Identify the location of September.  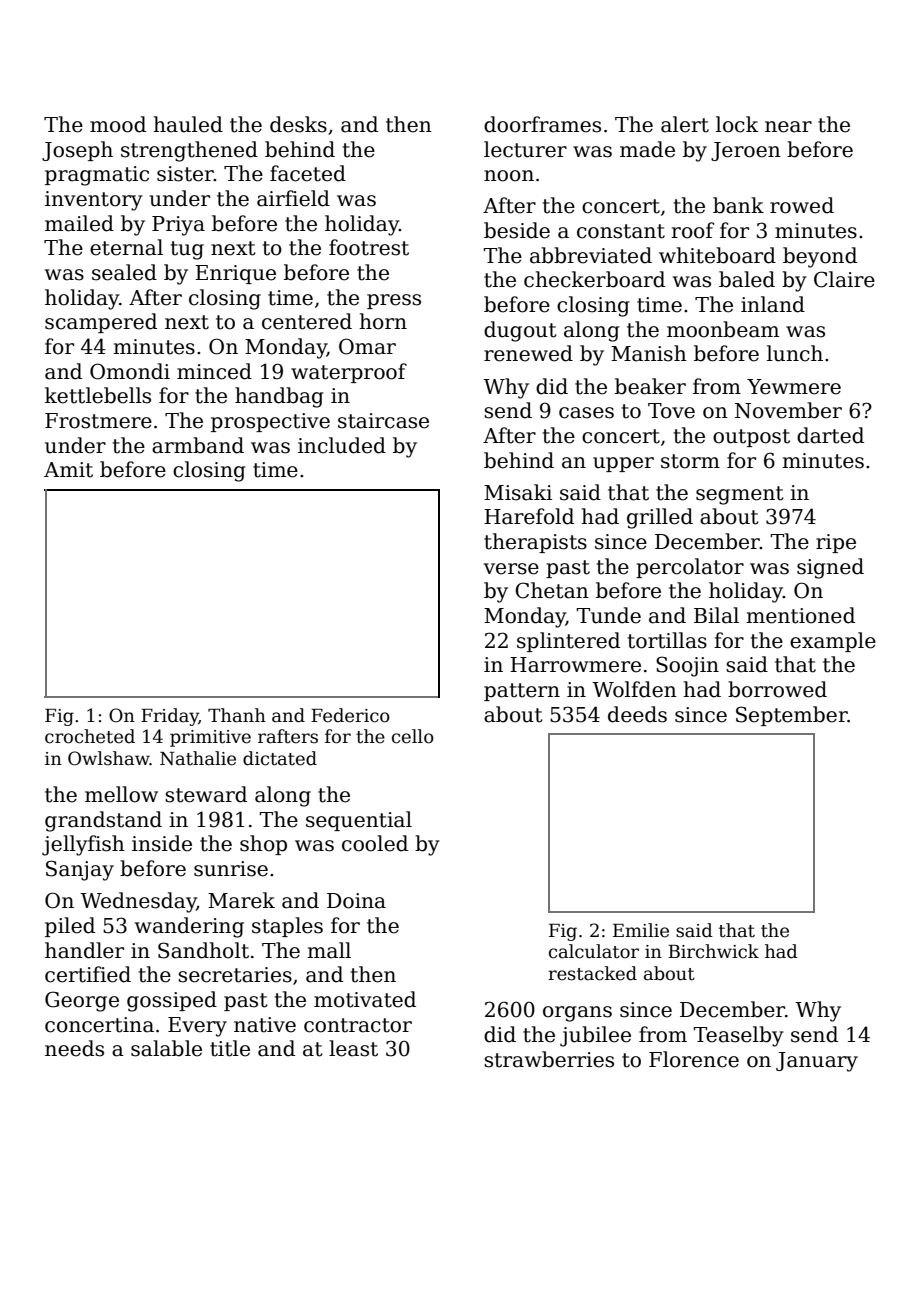
(792, 716).
